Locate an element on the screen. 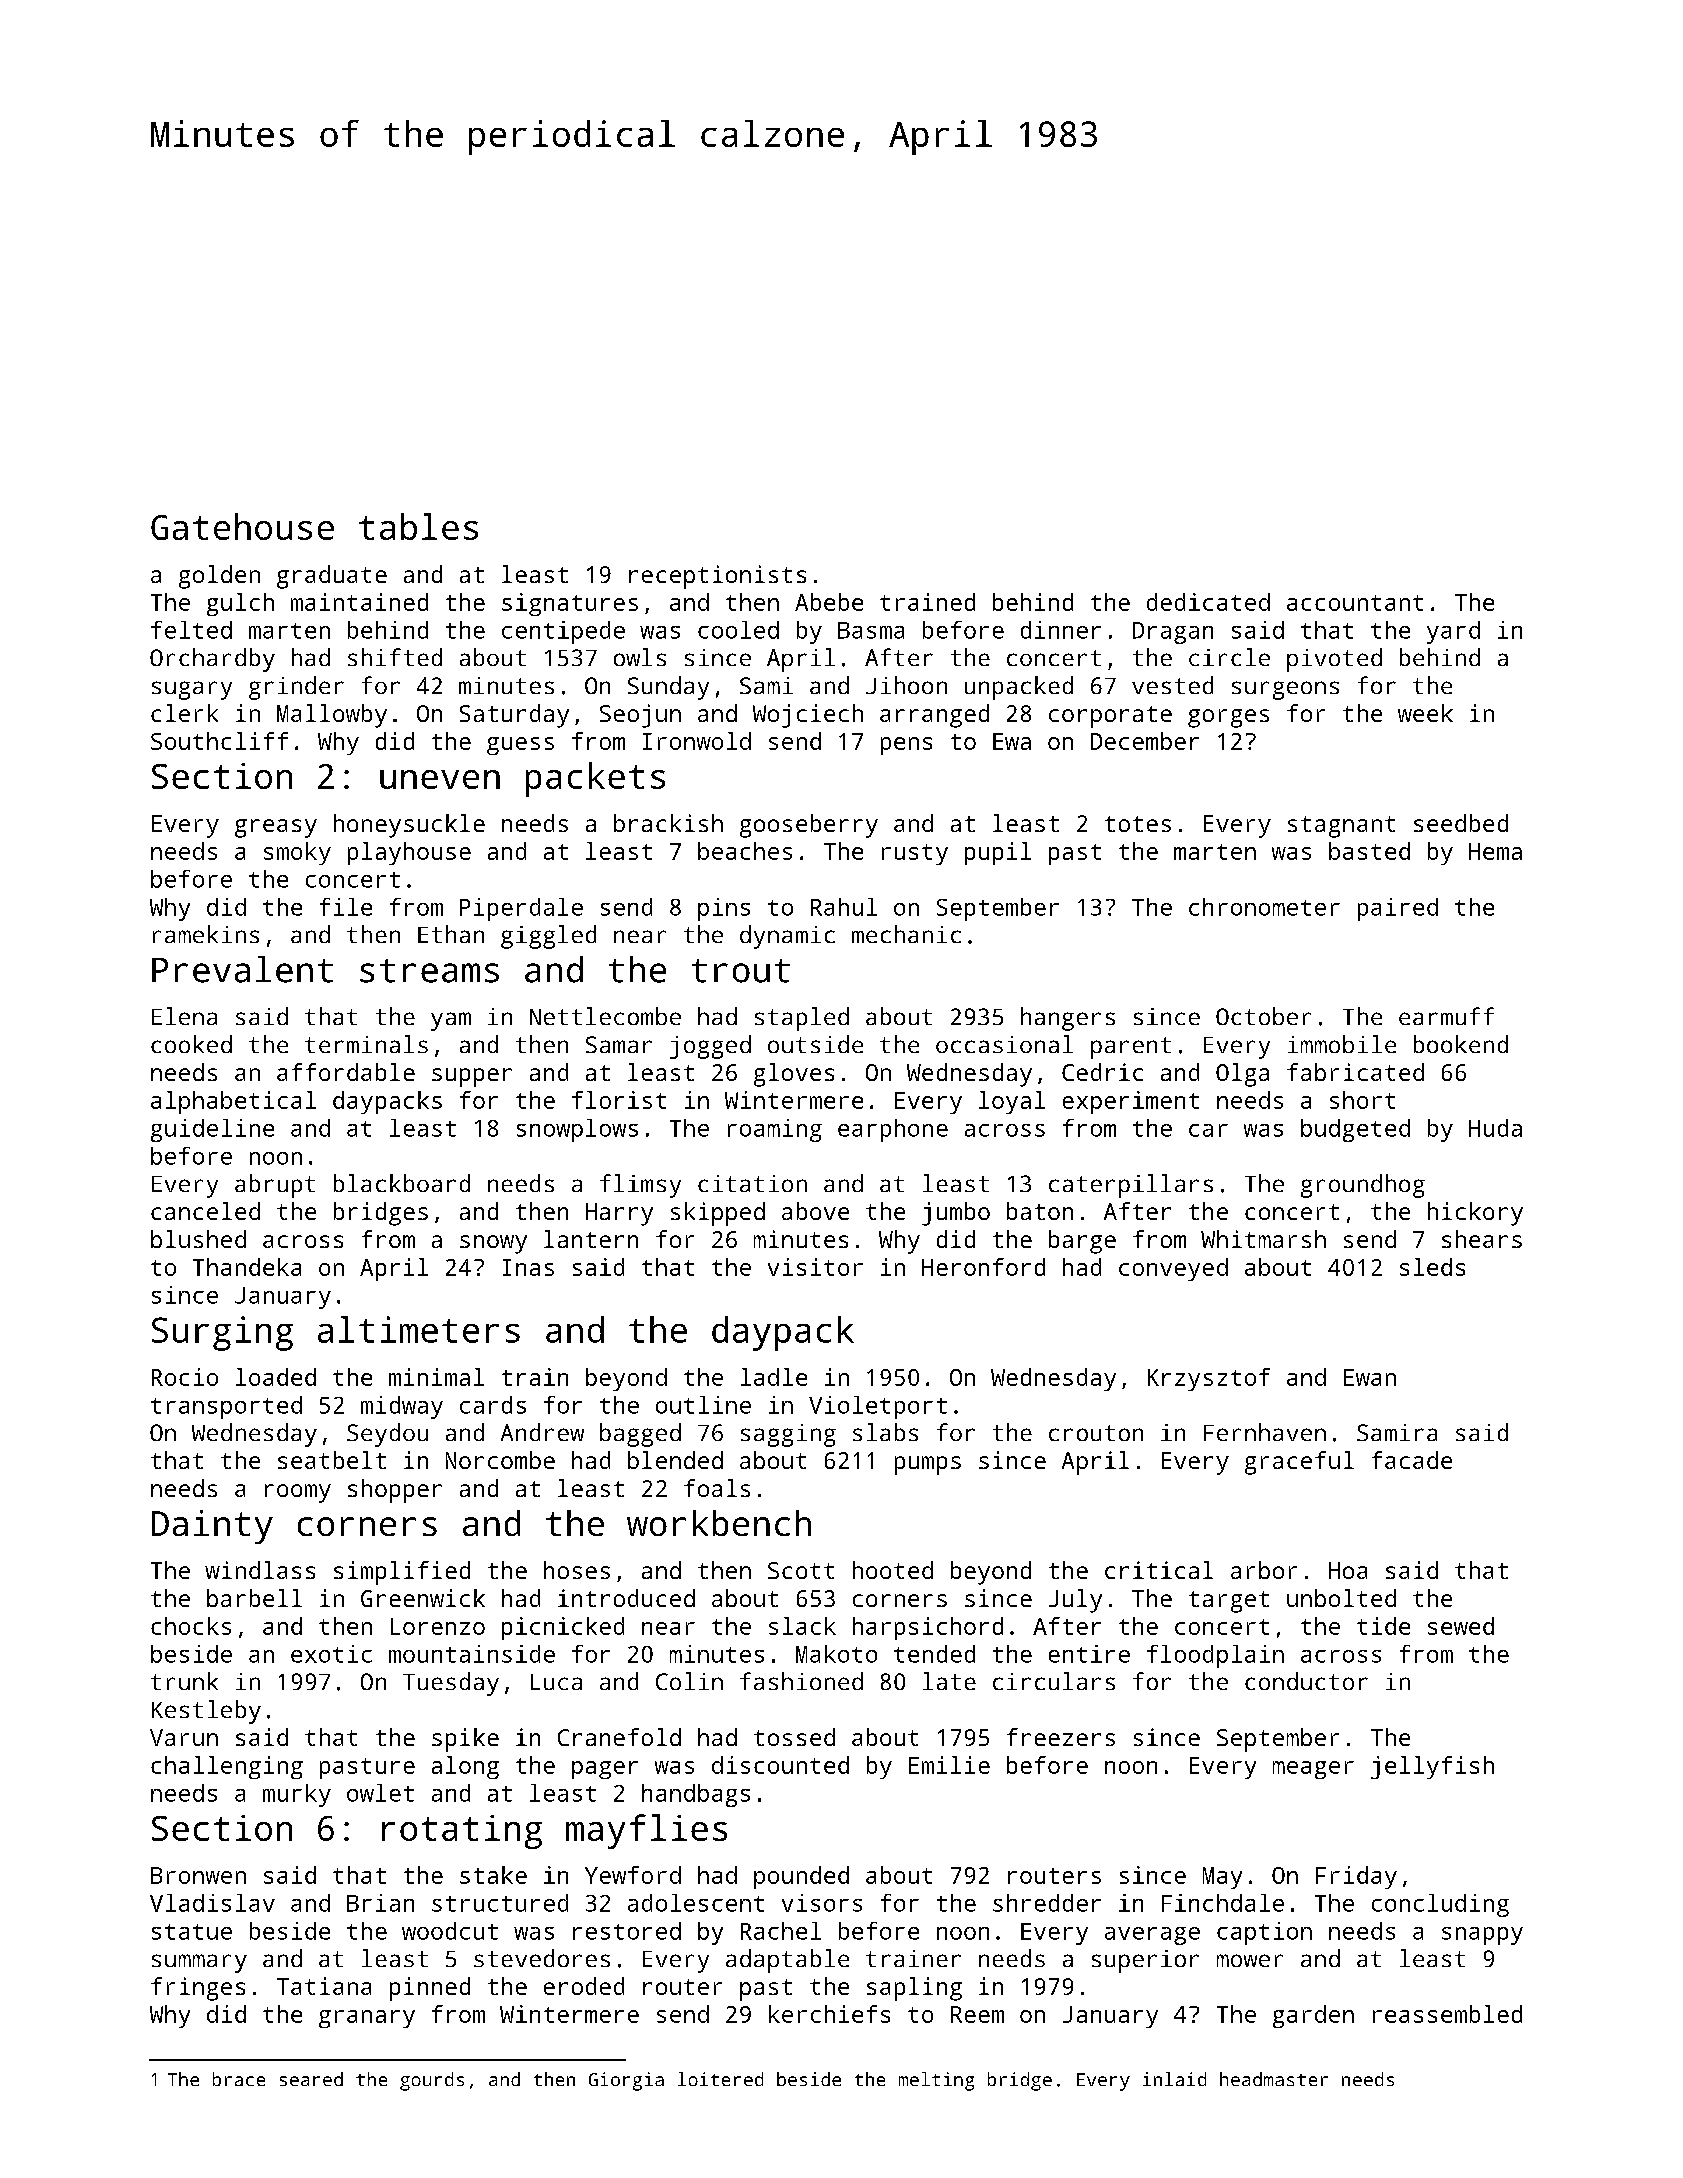  Tatiana is located at coordinates (324, 1986).
